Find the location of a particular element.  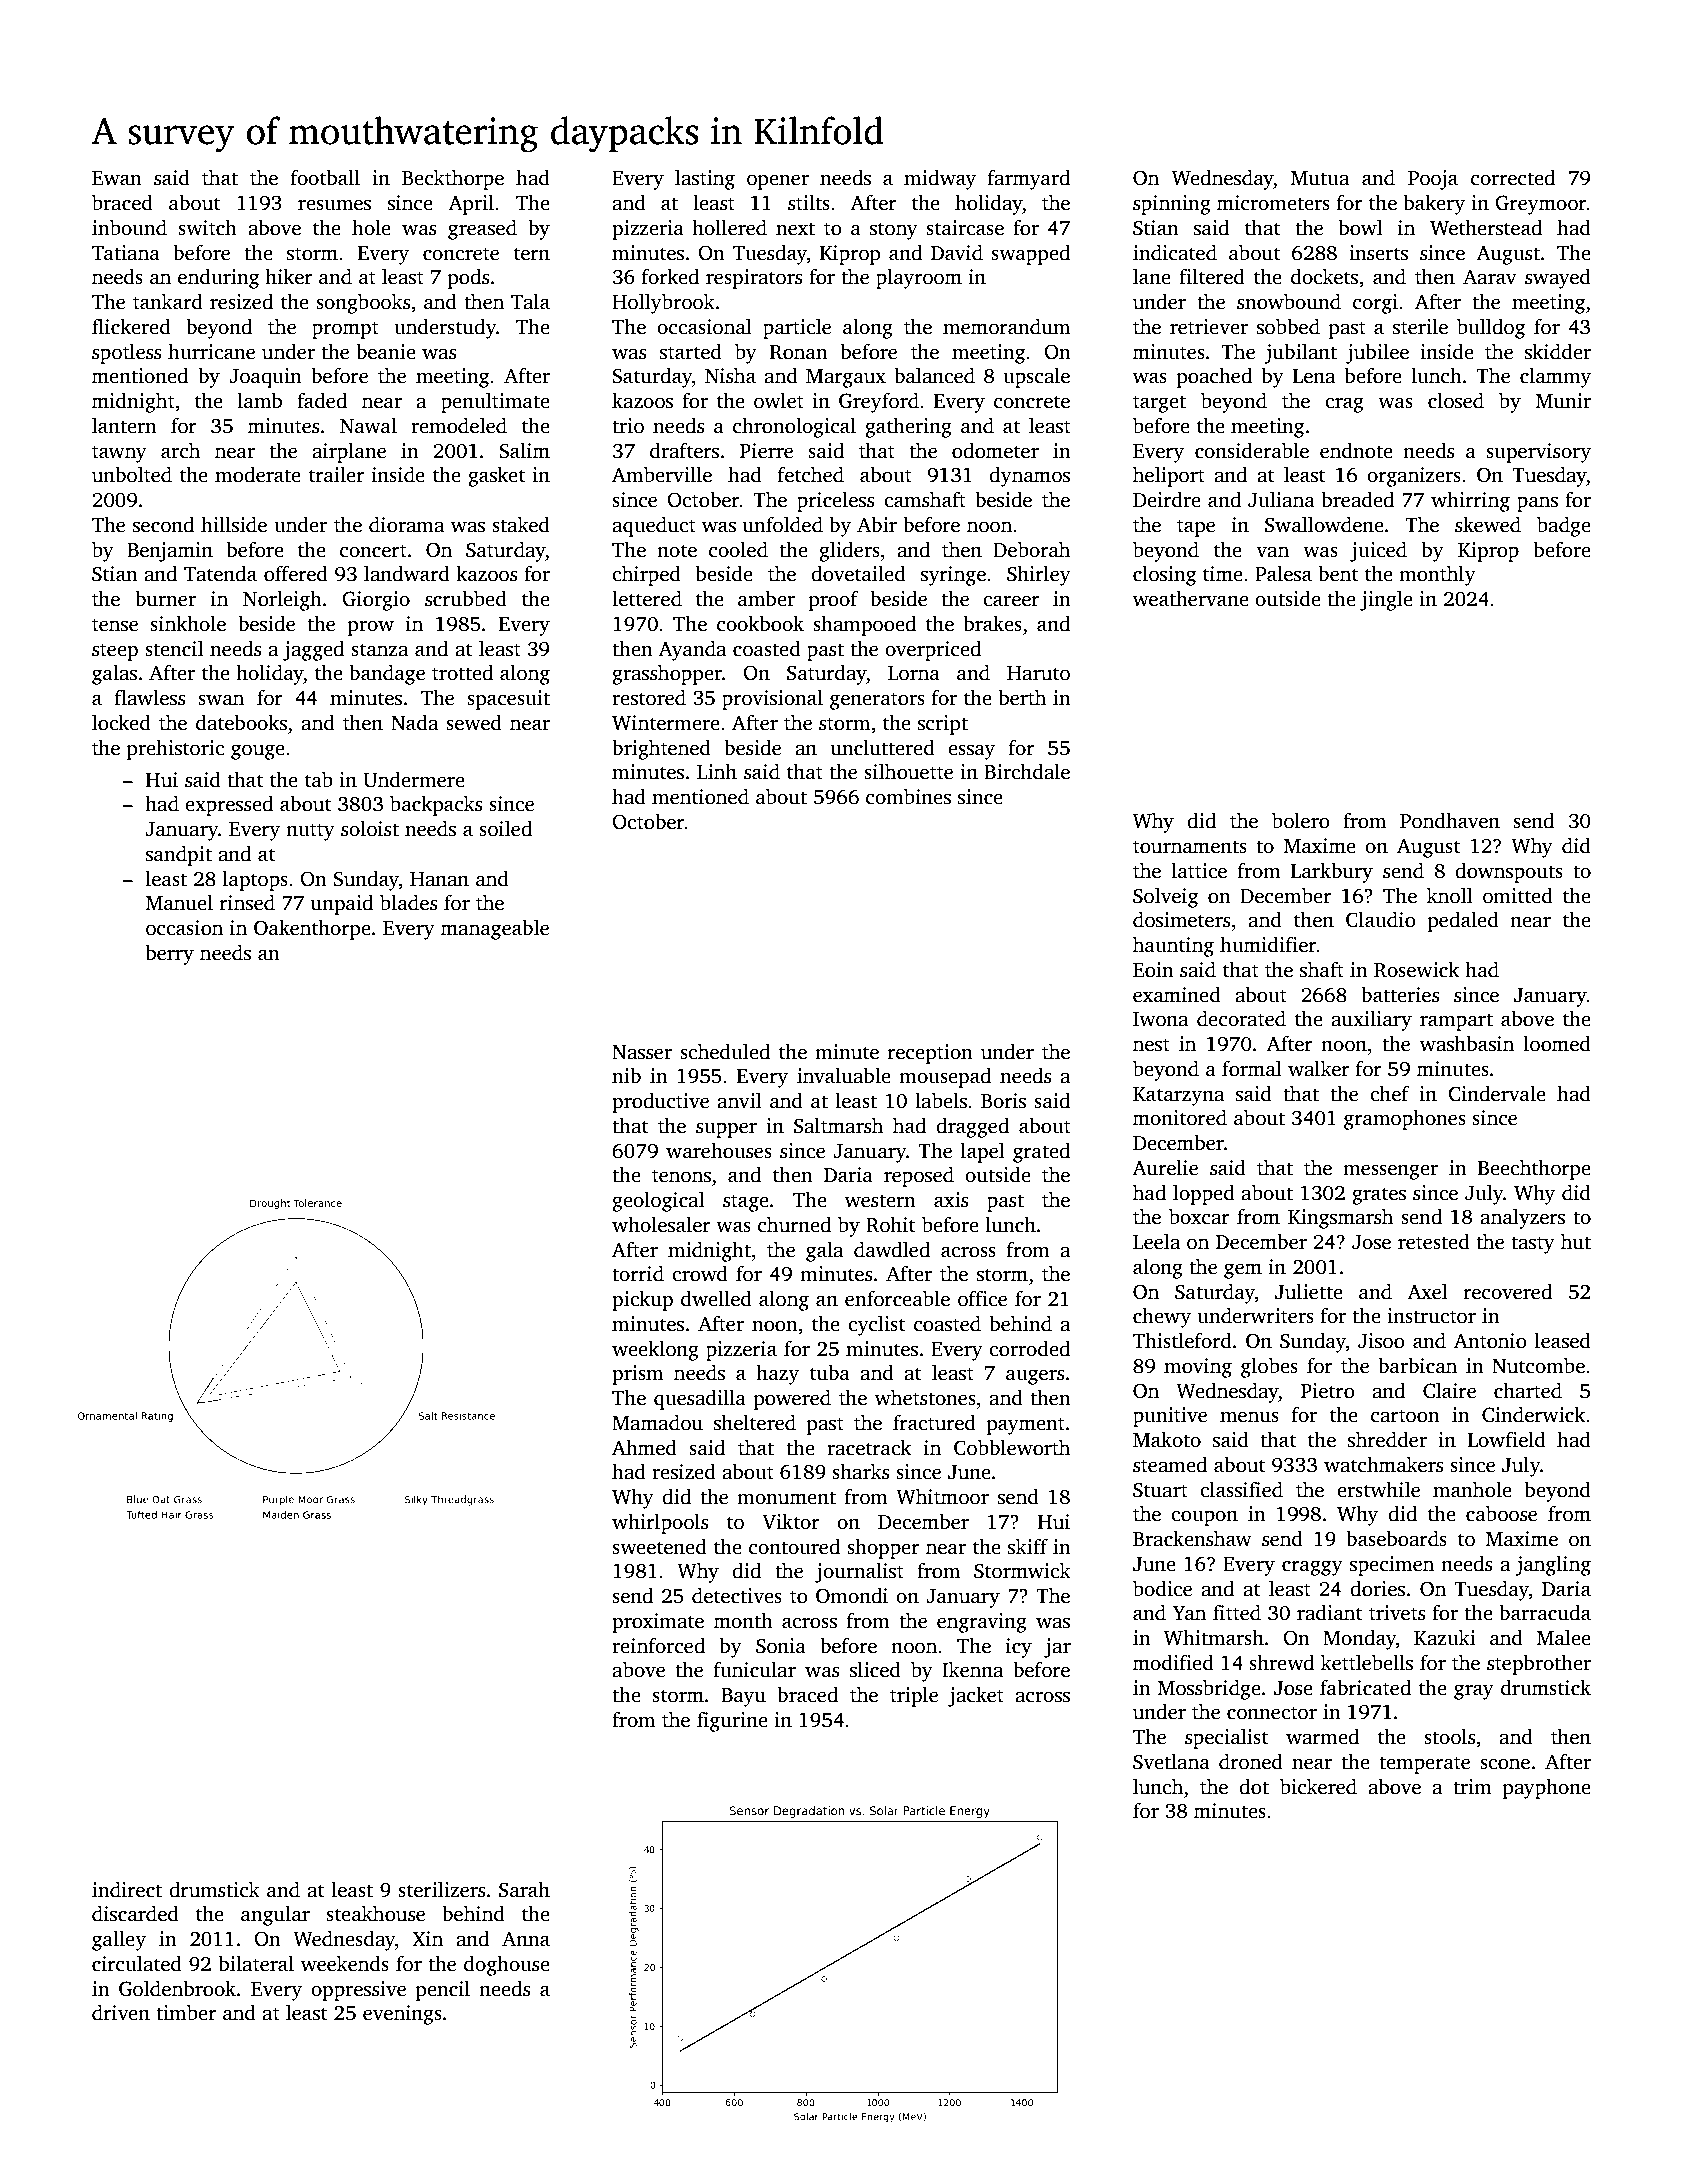

beanie is located at coordinates (386, 351).
